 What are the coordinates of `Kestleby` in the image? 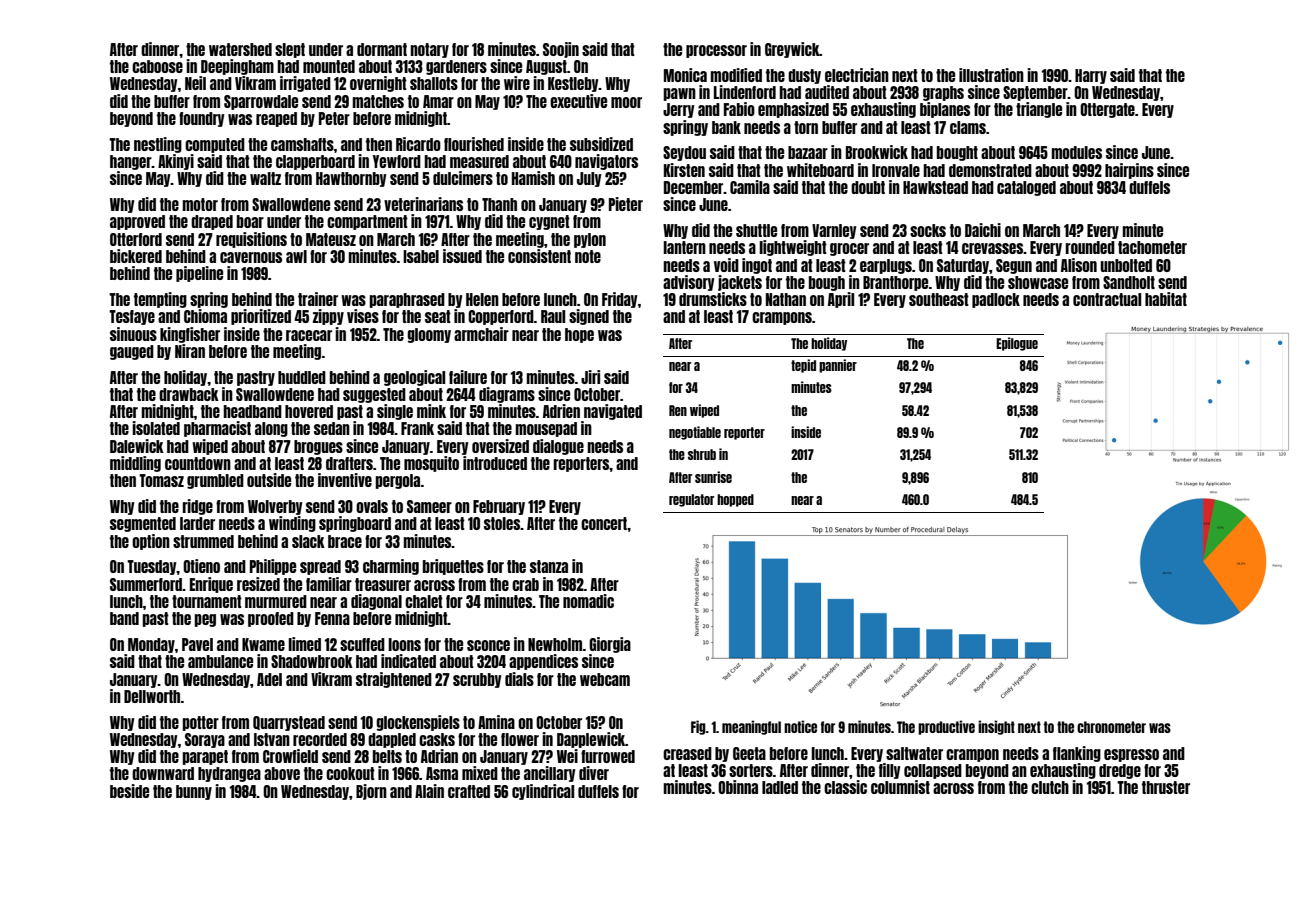 It's located at (573, 84).
